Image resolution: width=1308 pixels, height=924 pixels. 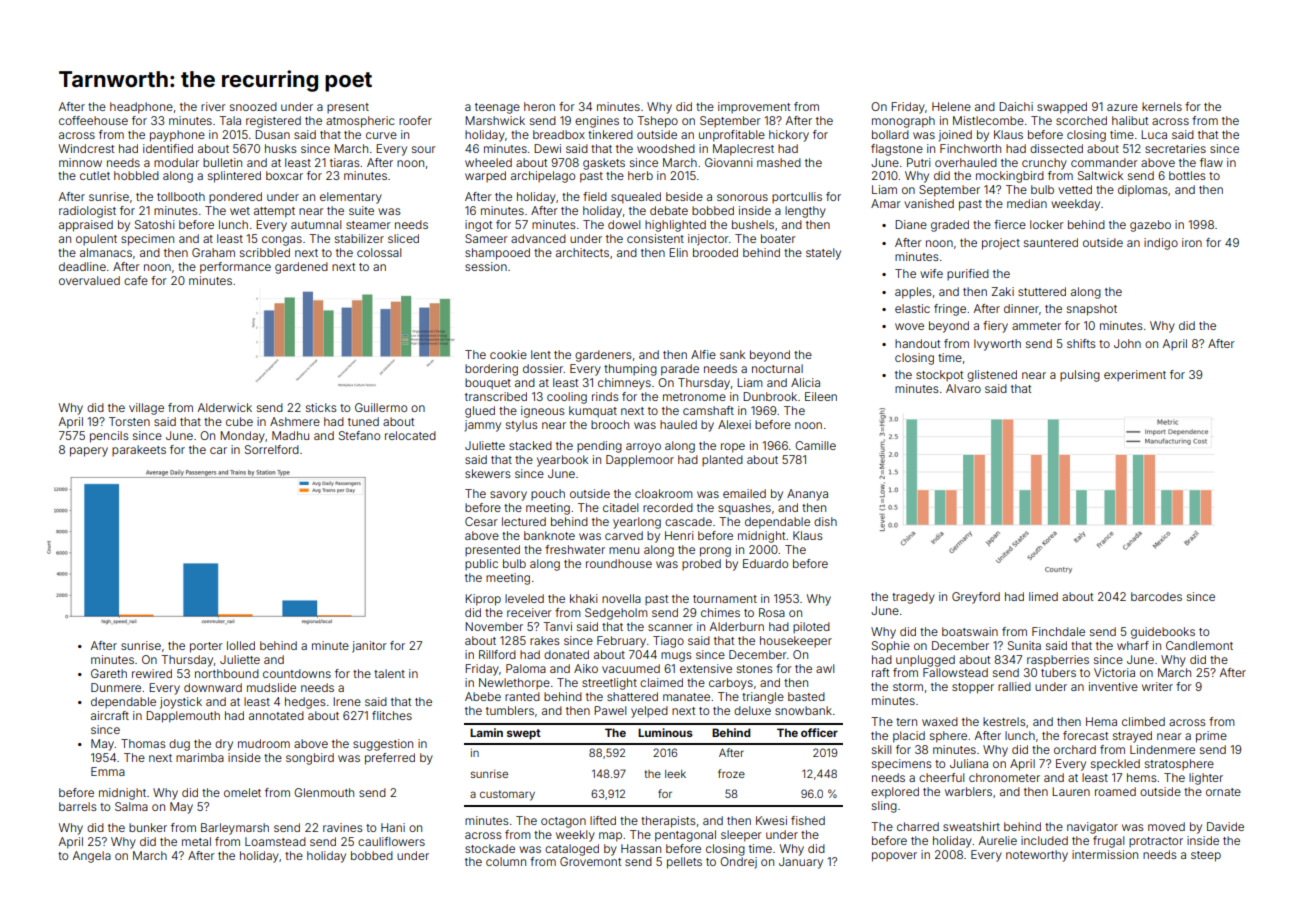 I want to click on Glenmouth, so click(x=324, y=792).
